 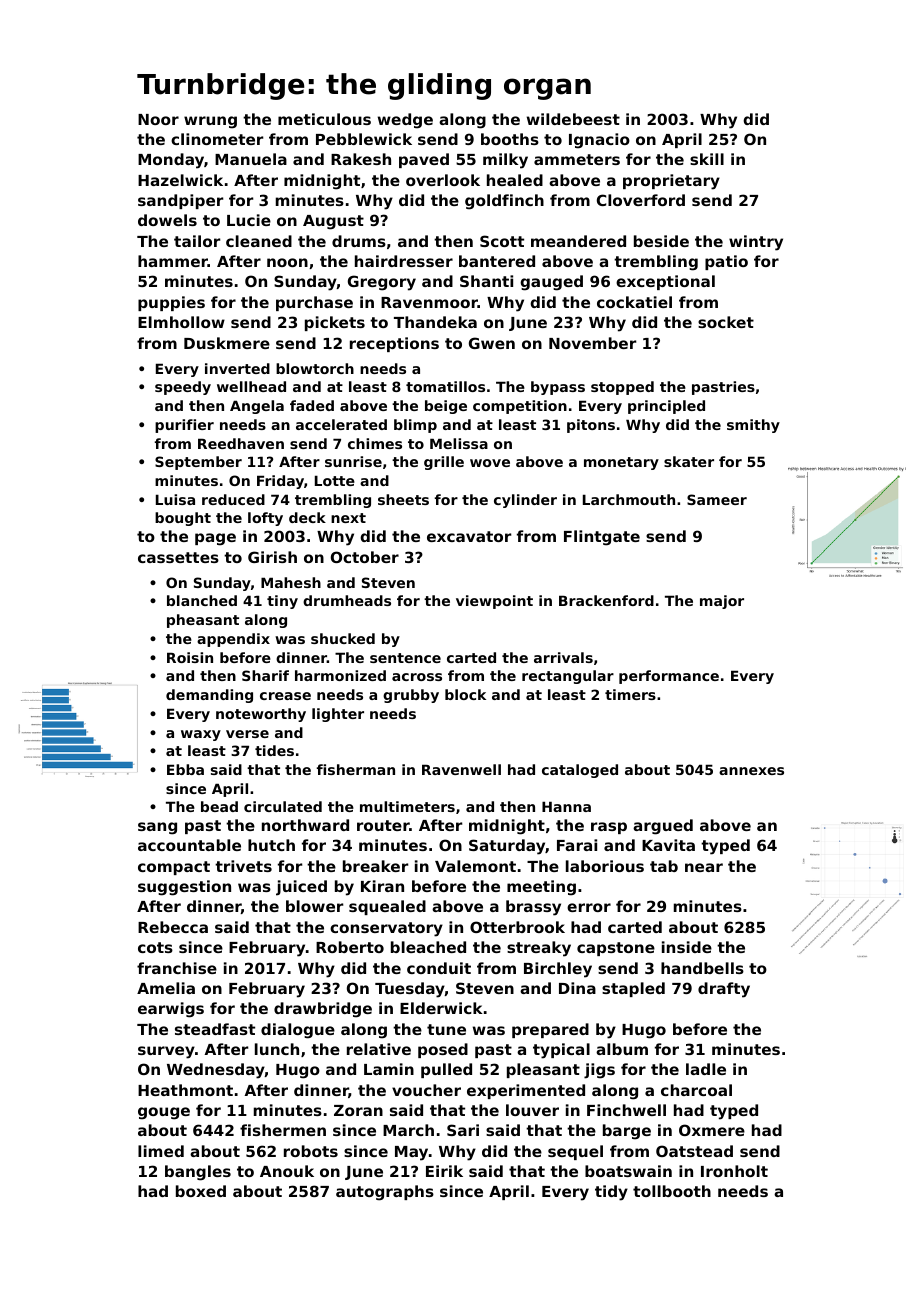 I want to click on excavator, so click(x=469, y=536).
